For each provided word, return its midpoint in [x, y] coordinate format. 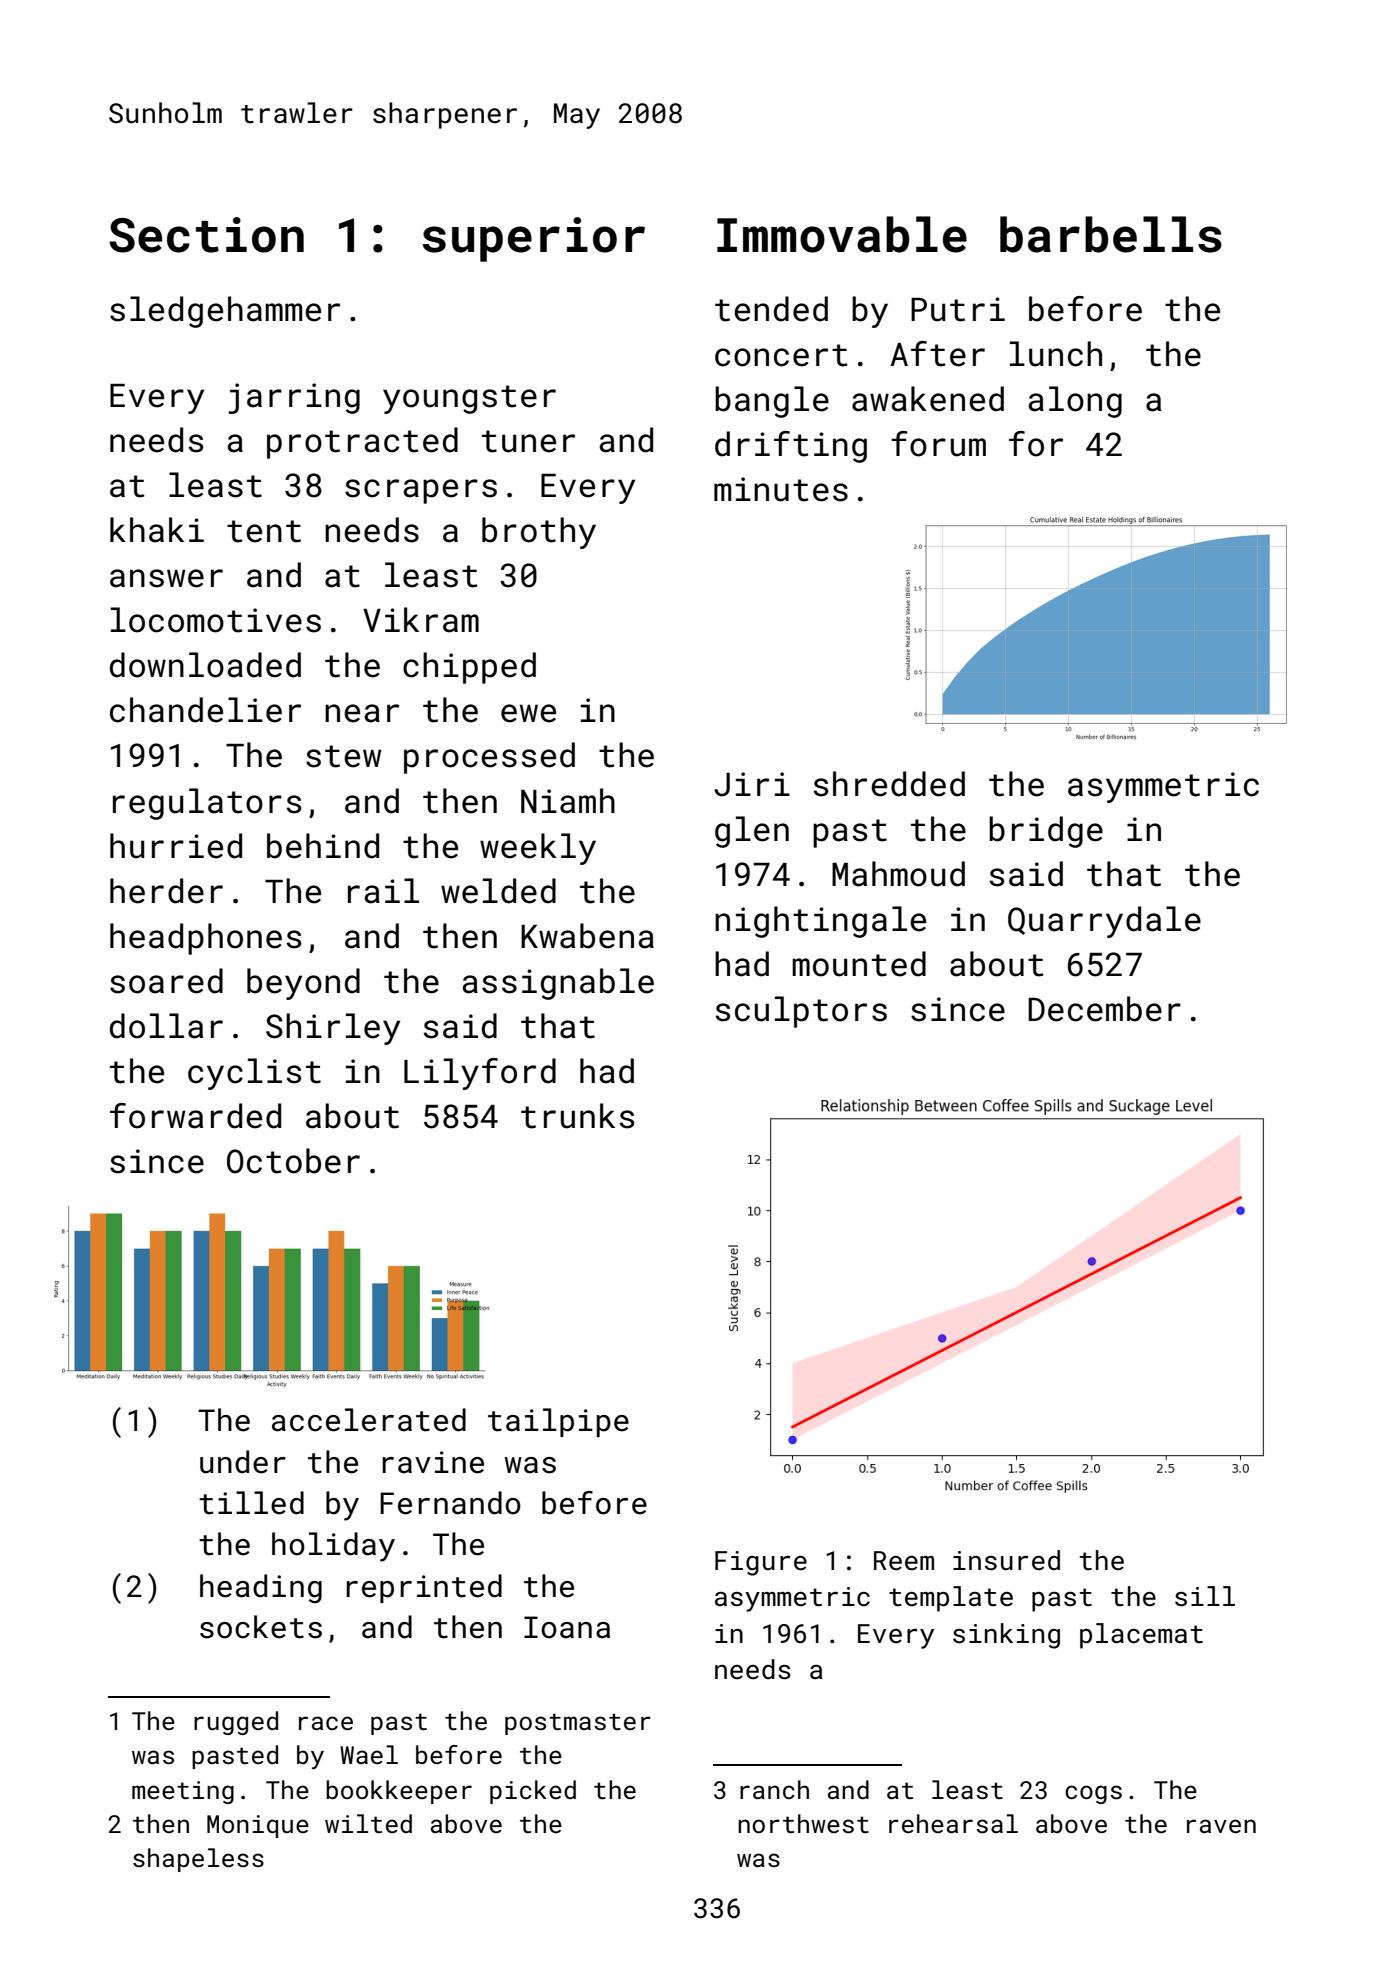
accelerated [369, 1420]
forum [938, 444]
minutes [781, 489]
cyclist [254, 1074]
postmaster [578, 1724]
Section [206, 235]
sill [1205, 1596]
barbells [1111, 234]
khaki [157, 530]
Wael [369, 1755]
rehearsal [953, 1824]
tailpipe [558, 1422]
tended [771, 309]
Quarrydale [1104, 922]
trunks [578, 1116]
